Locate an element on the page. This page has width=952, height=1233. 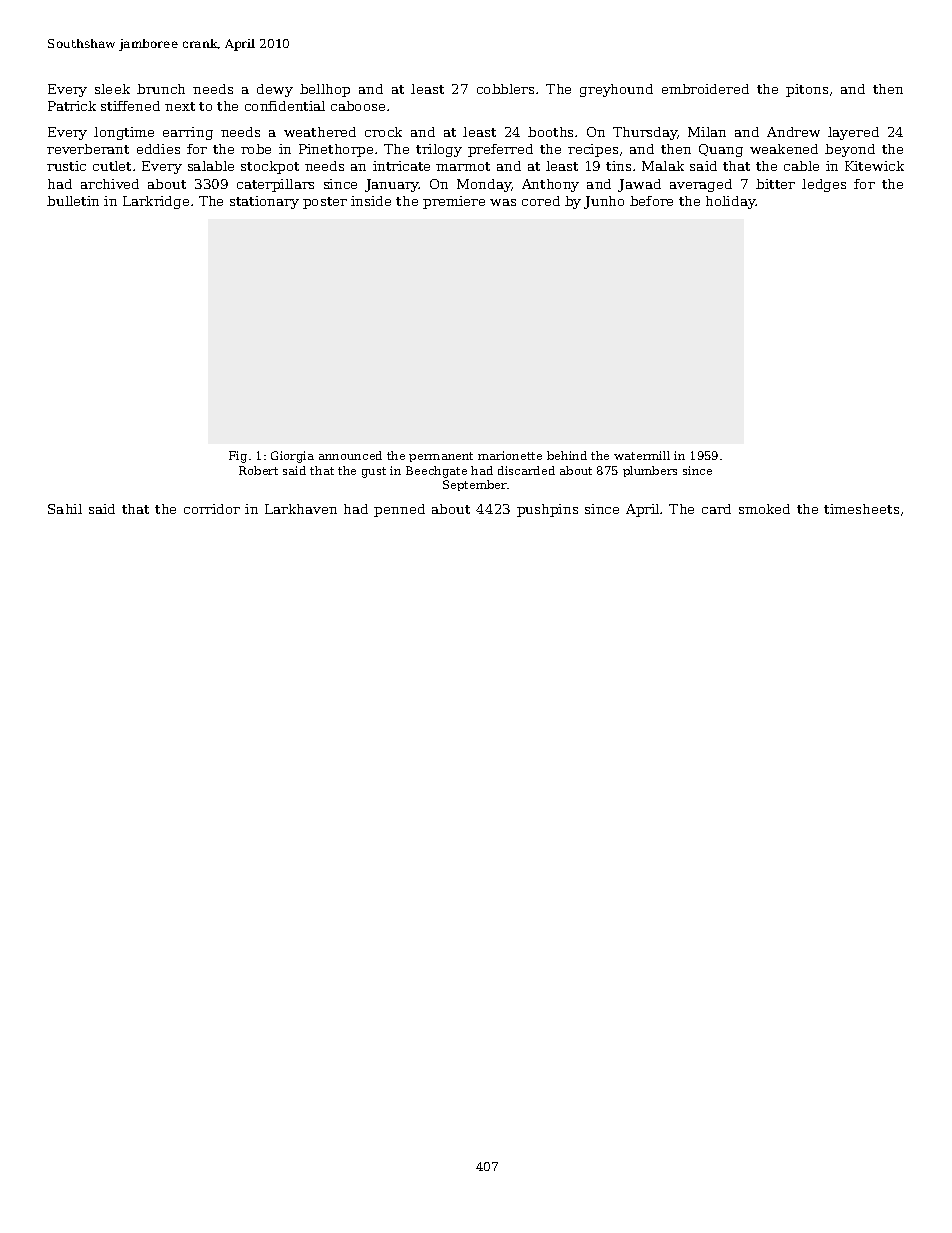
Fig is located at coordinates (238, 457).
